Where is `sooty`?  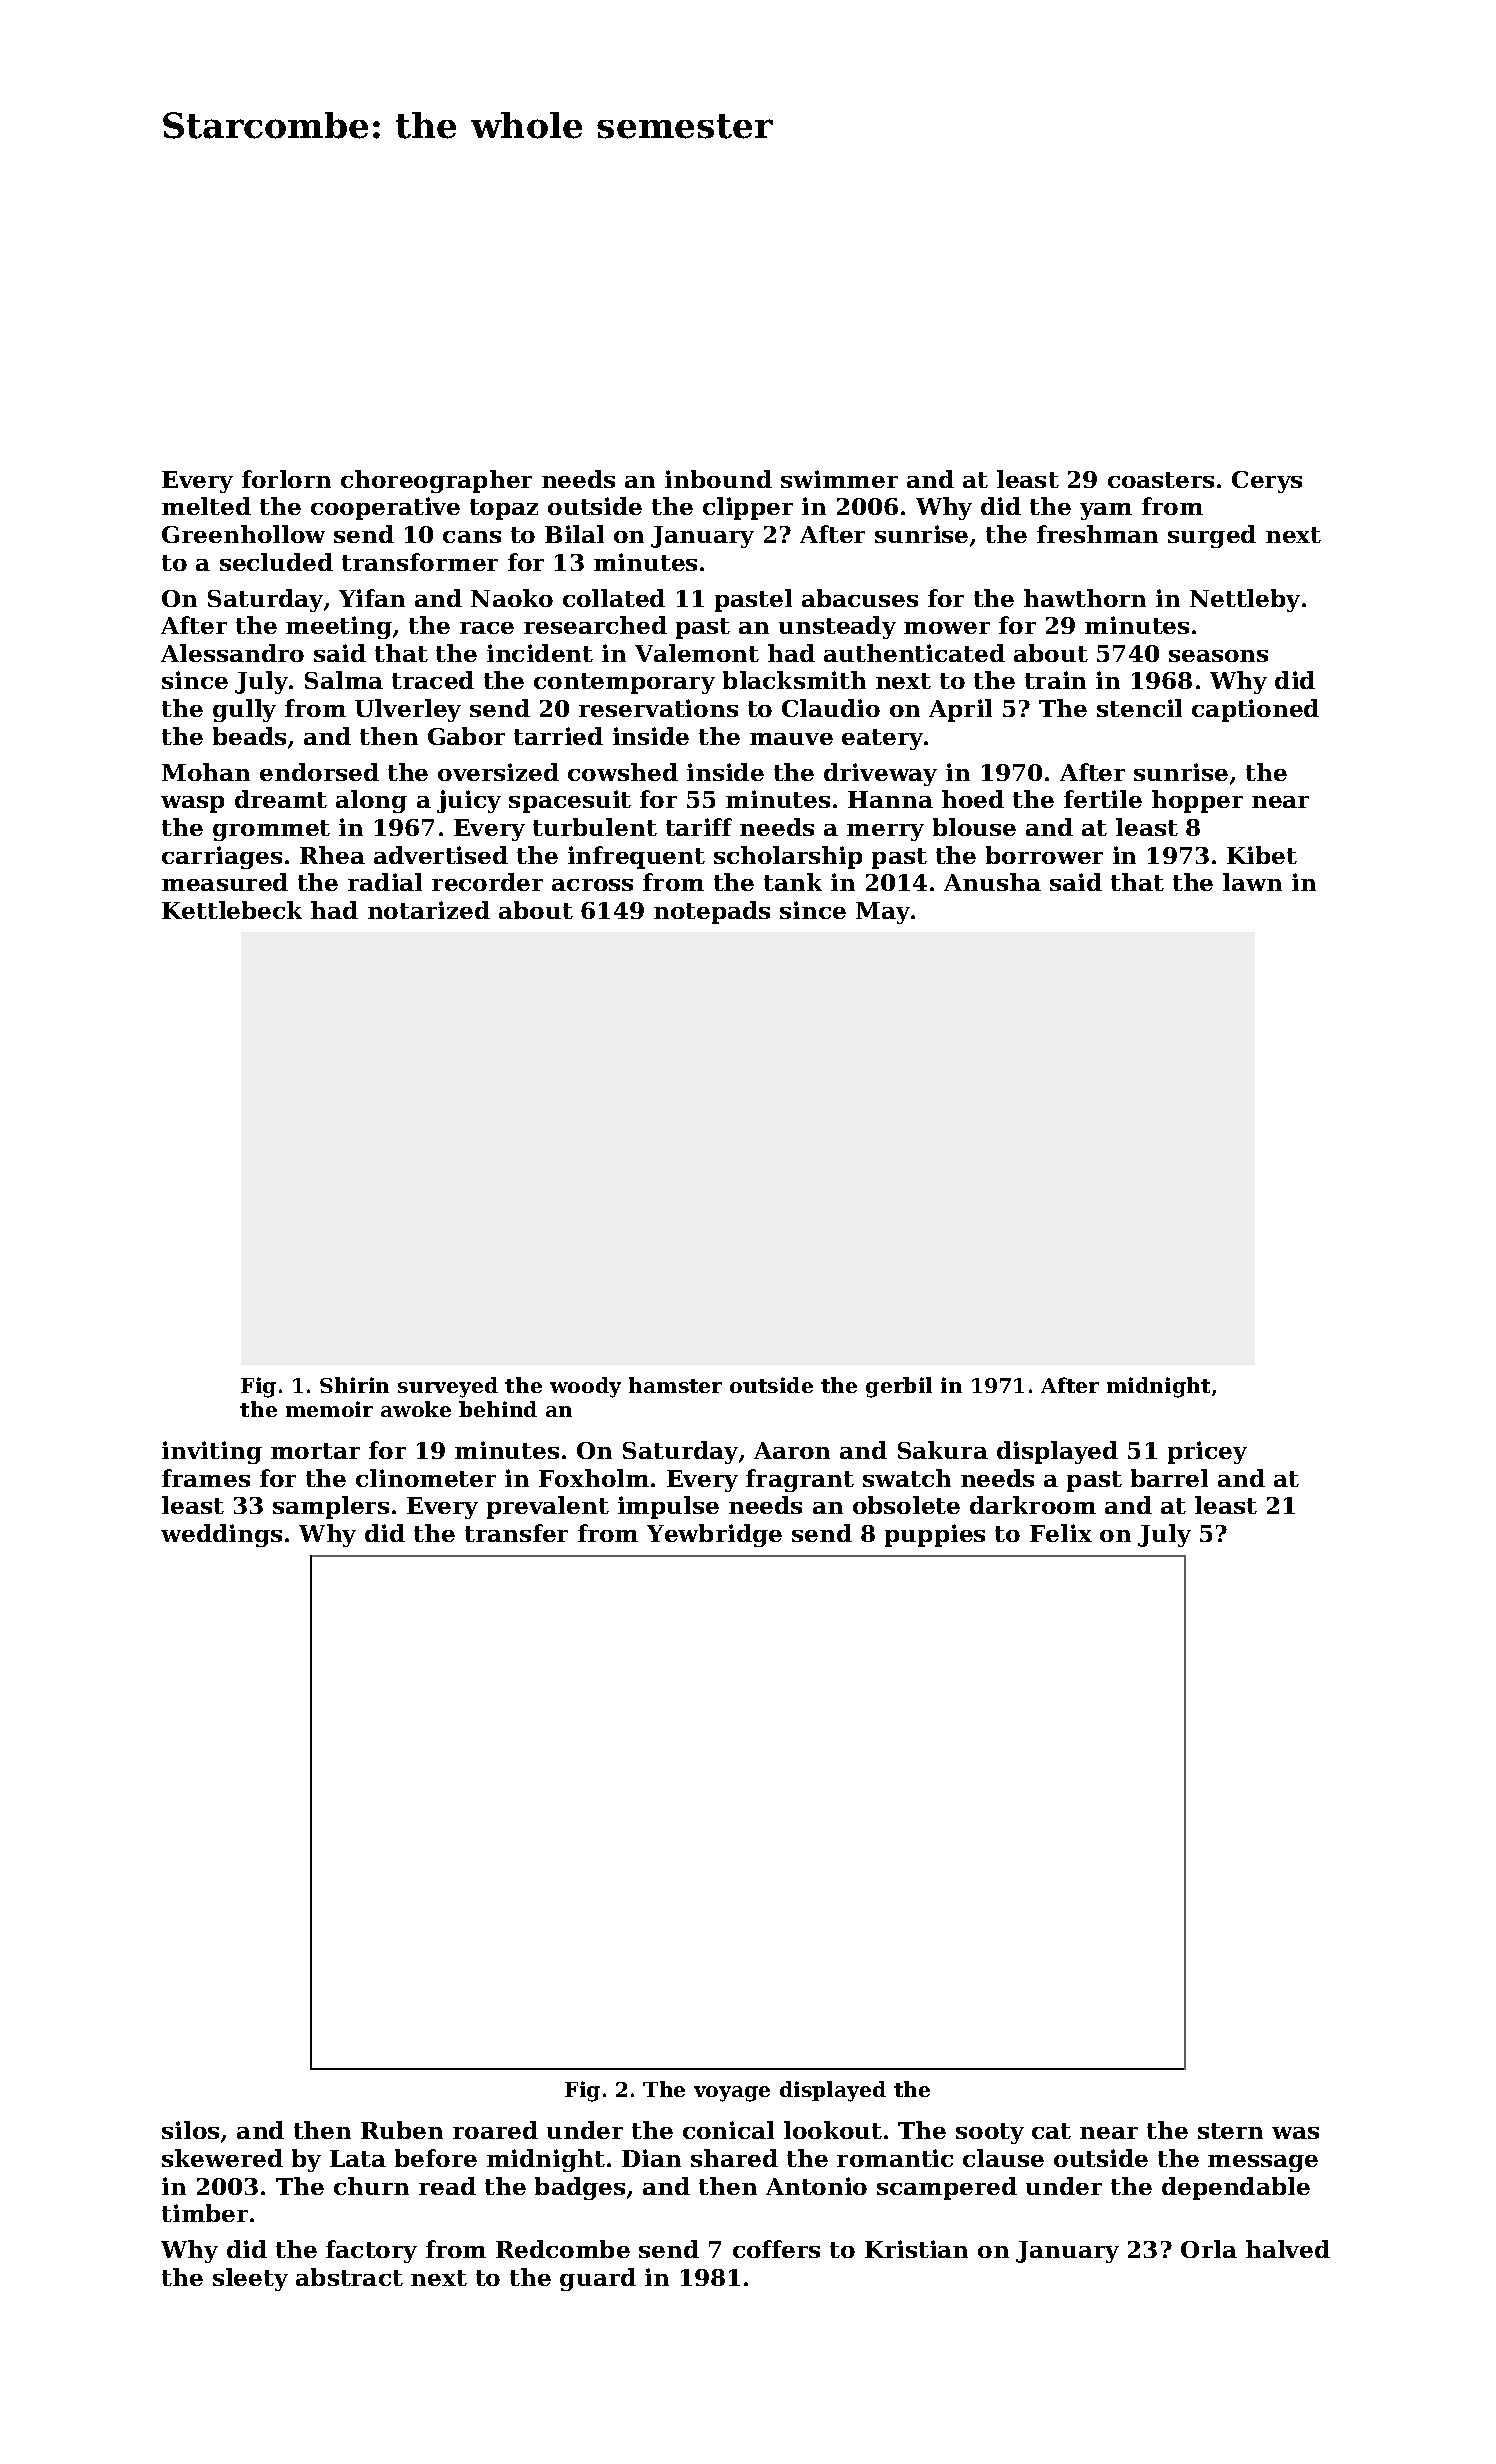
sooty is located at coordinates (990, 2133).
